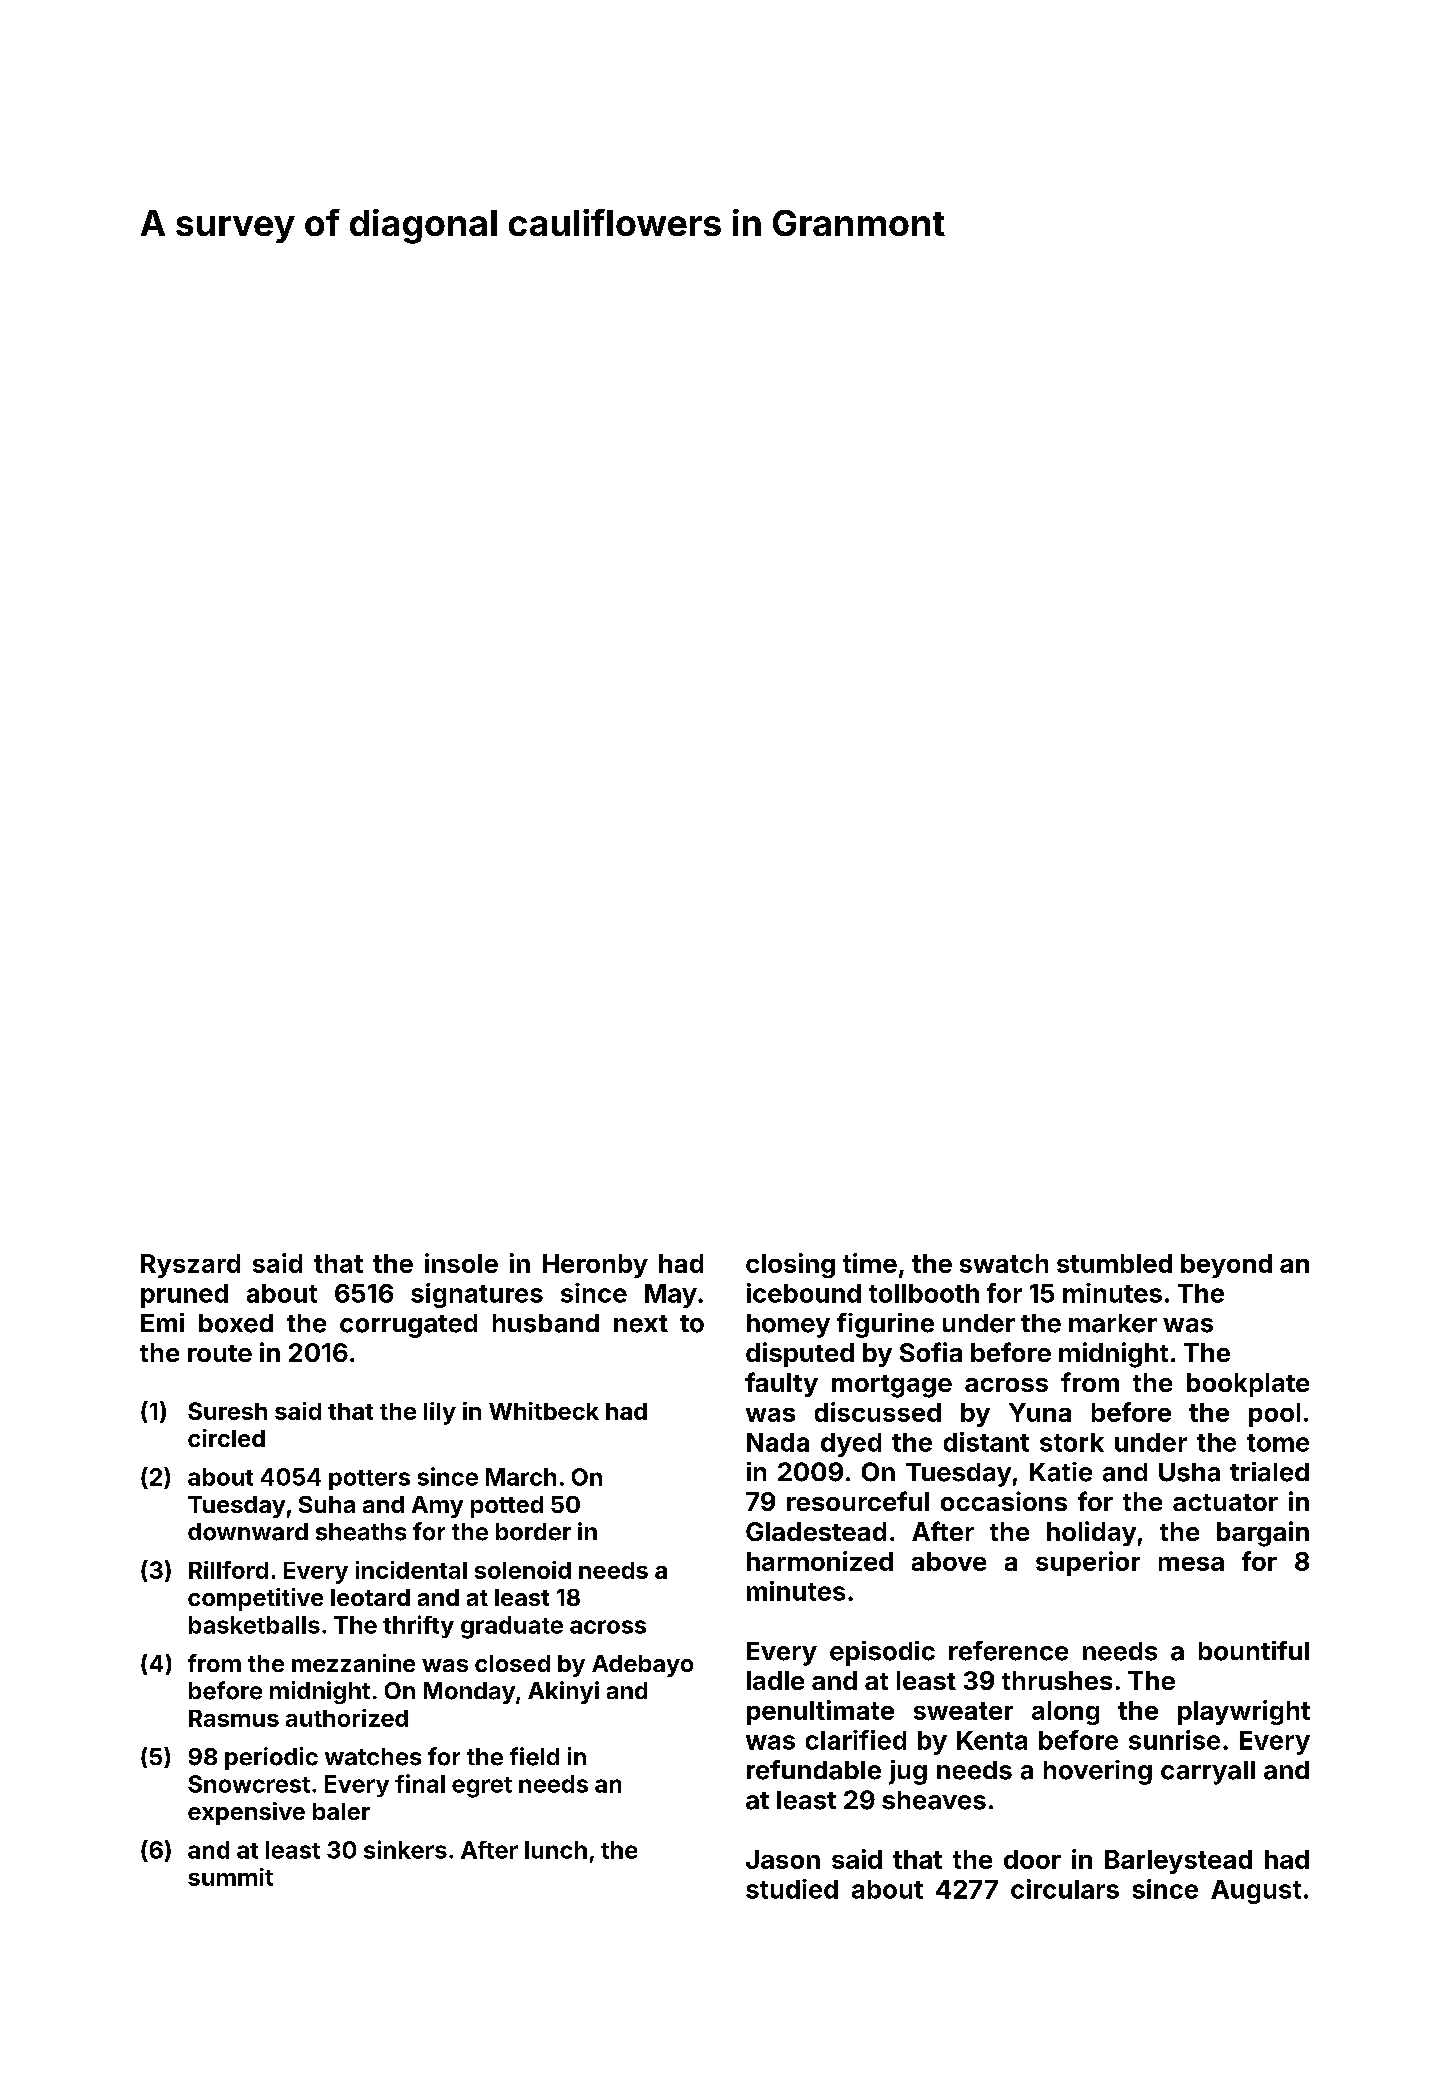  What do you see at coordinates (642, 1666) in the page?
I see `Adebayo` at bounding box center [642, 1666].
